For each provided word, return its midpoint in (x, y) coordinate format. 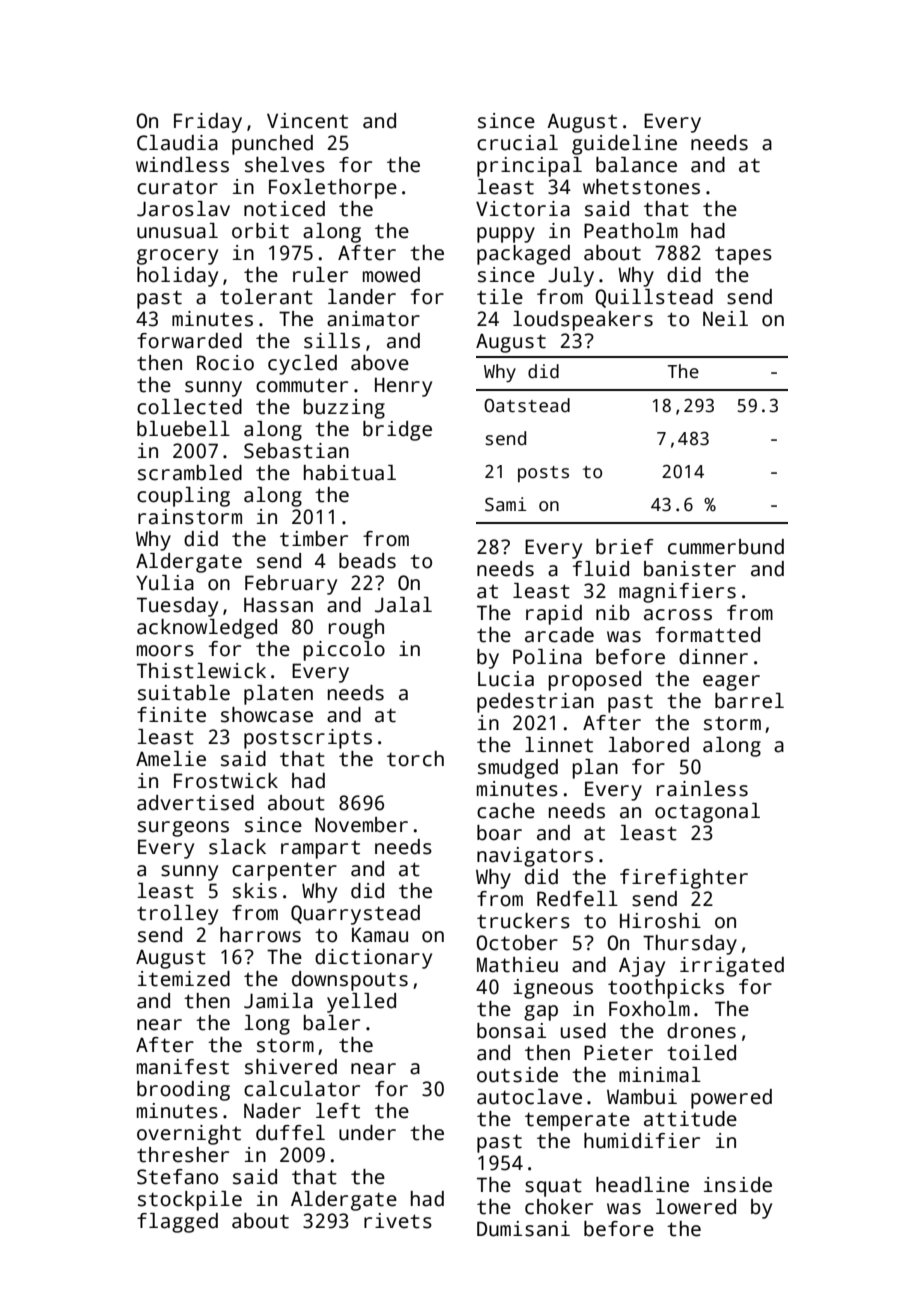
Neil (725, 319)
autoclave (529, 1097)
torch (415, 759)
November (361, 825)
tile (500, 297)
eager (731, 683)
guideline (624, 145)
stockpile (190, 1201)
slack (237, 847)
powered (731, 1099)
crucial (517, 143)
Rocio (225, 363)
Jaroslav (183, 209)
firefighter (684, 879)
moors (165, 651)
